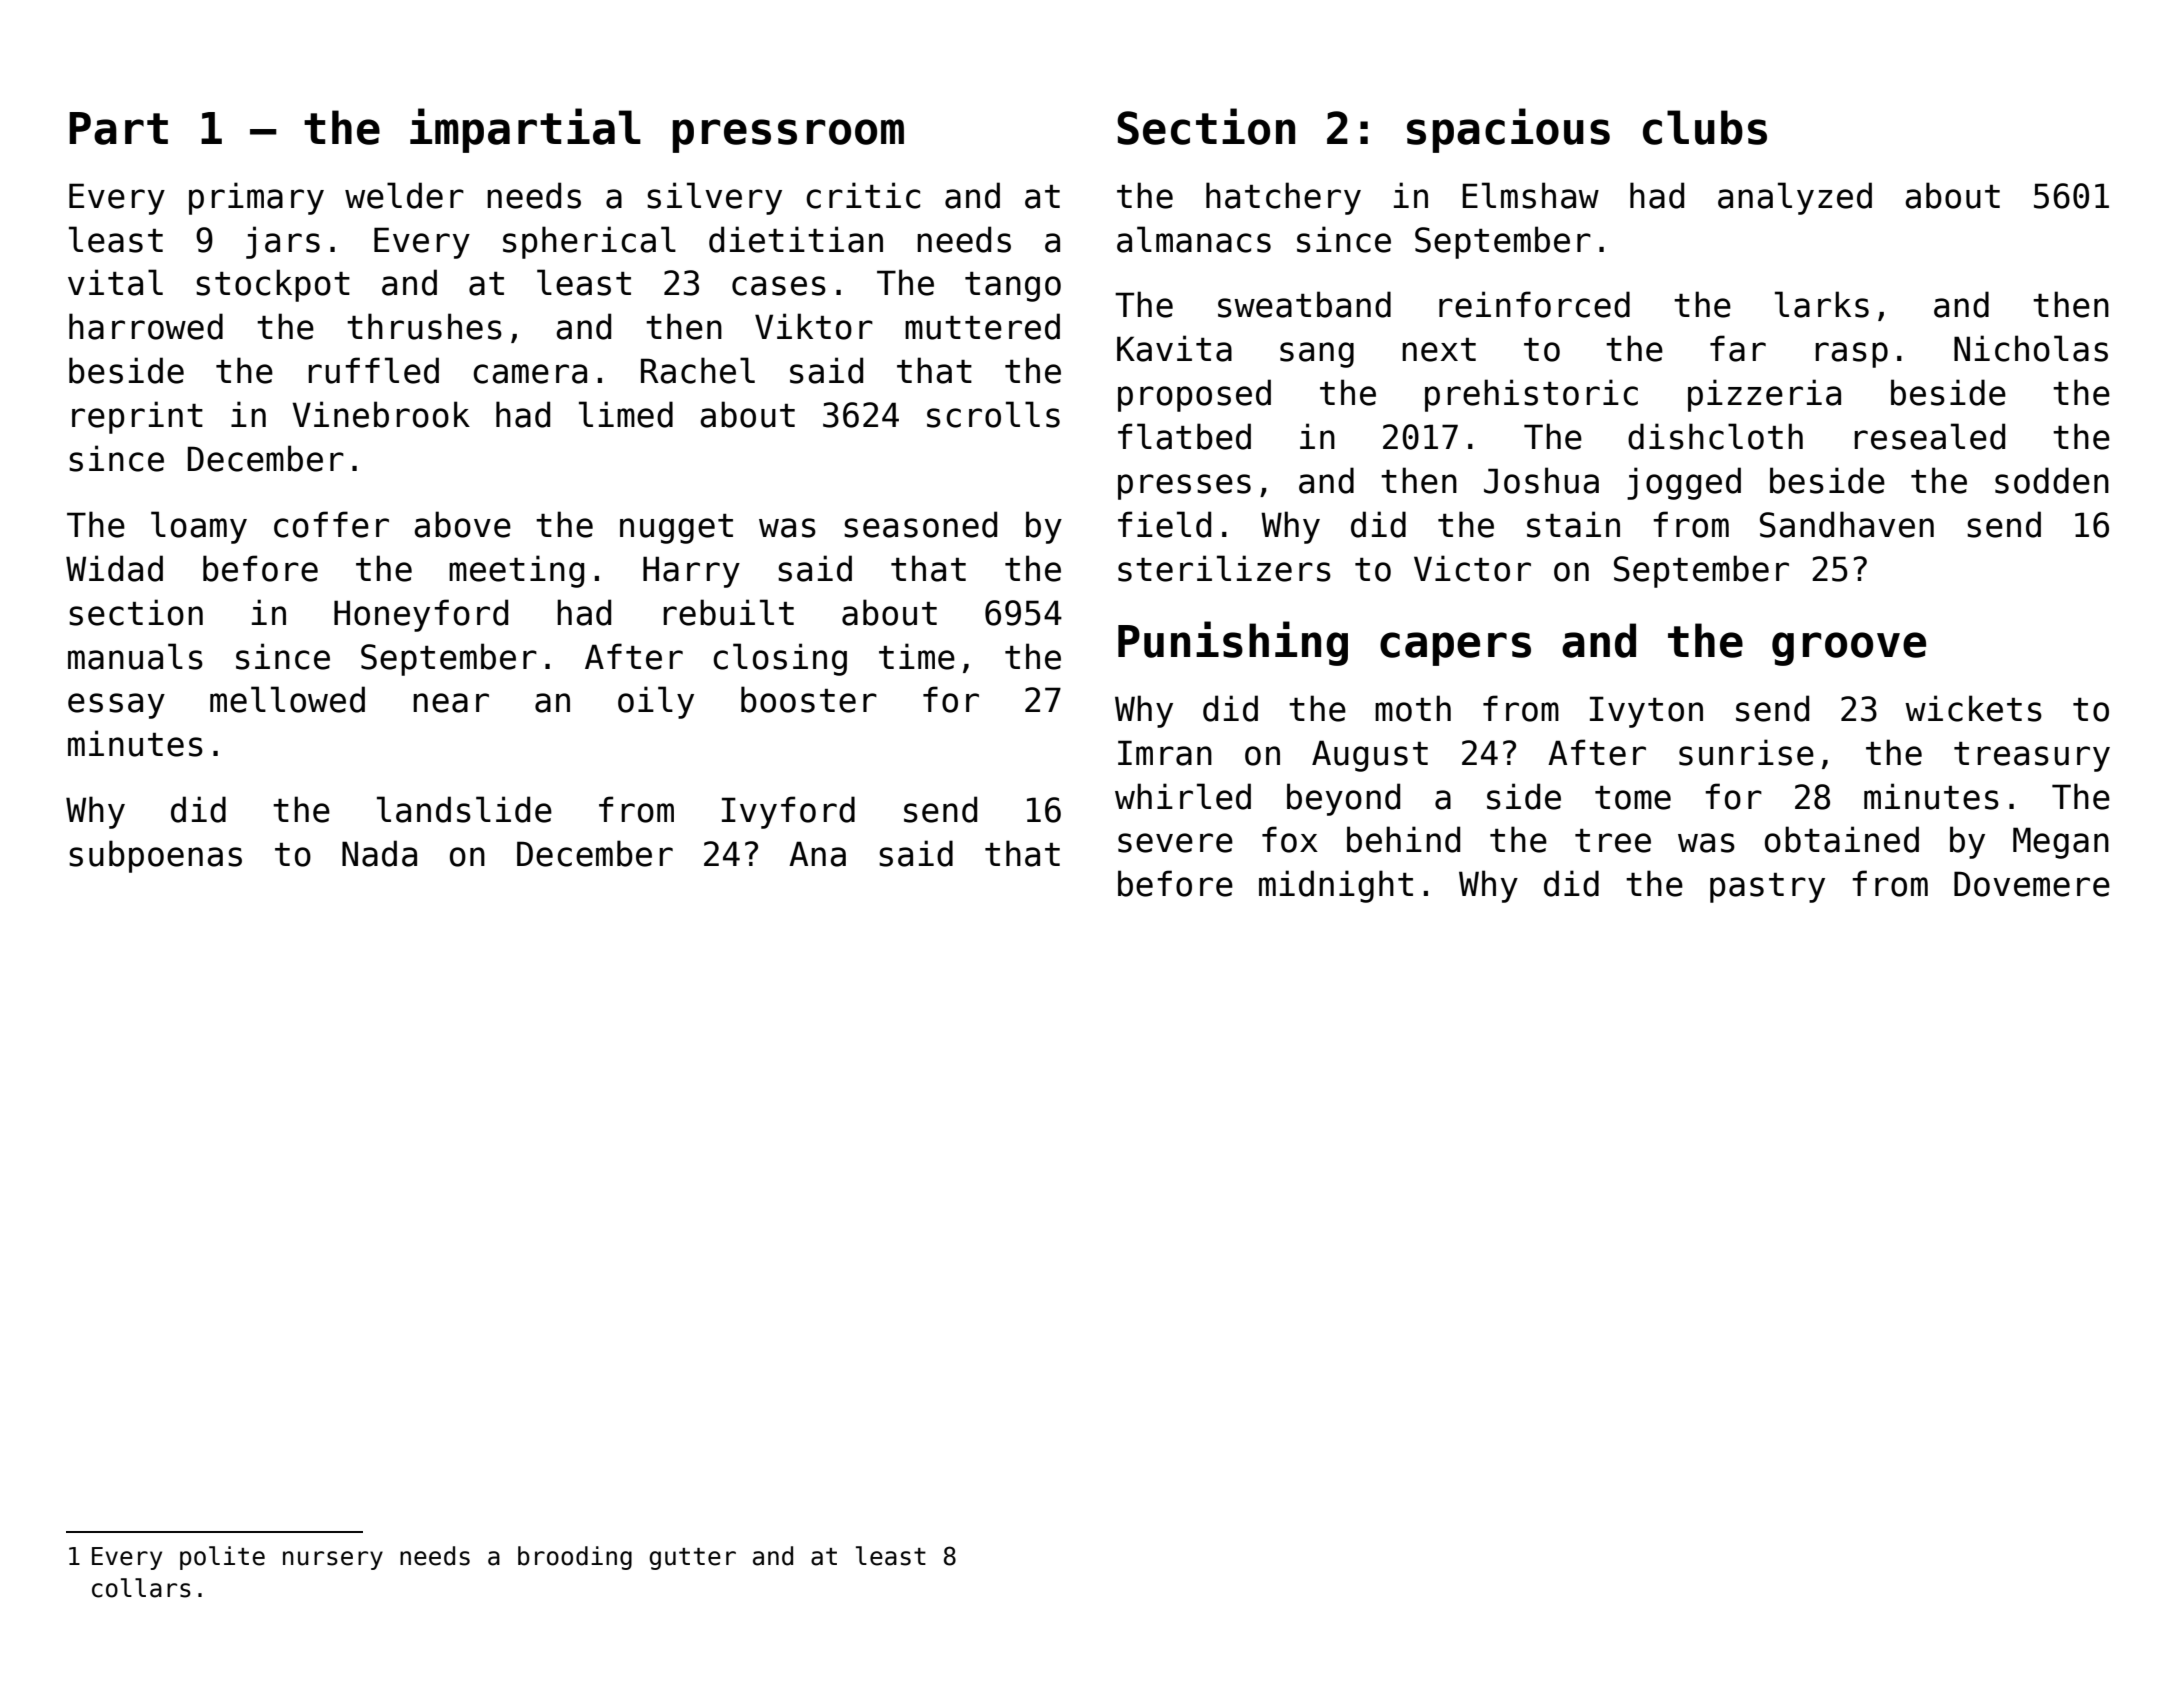 Image resolution: width=2178 pixels, height=1683 pixels. I want to click on Megan, so click(2061, 843).
